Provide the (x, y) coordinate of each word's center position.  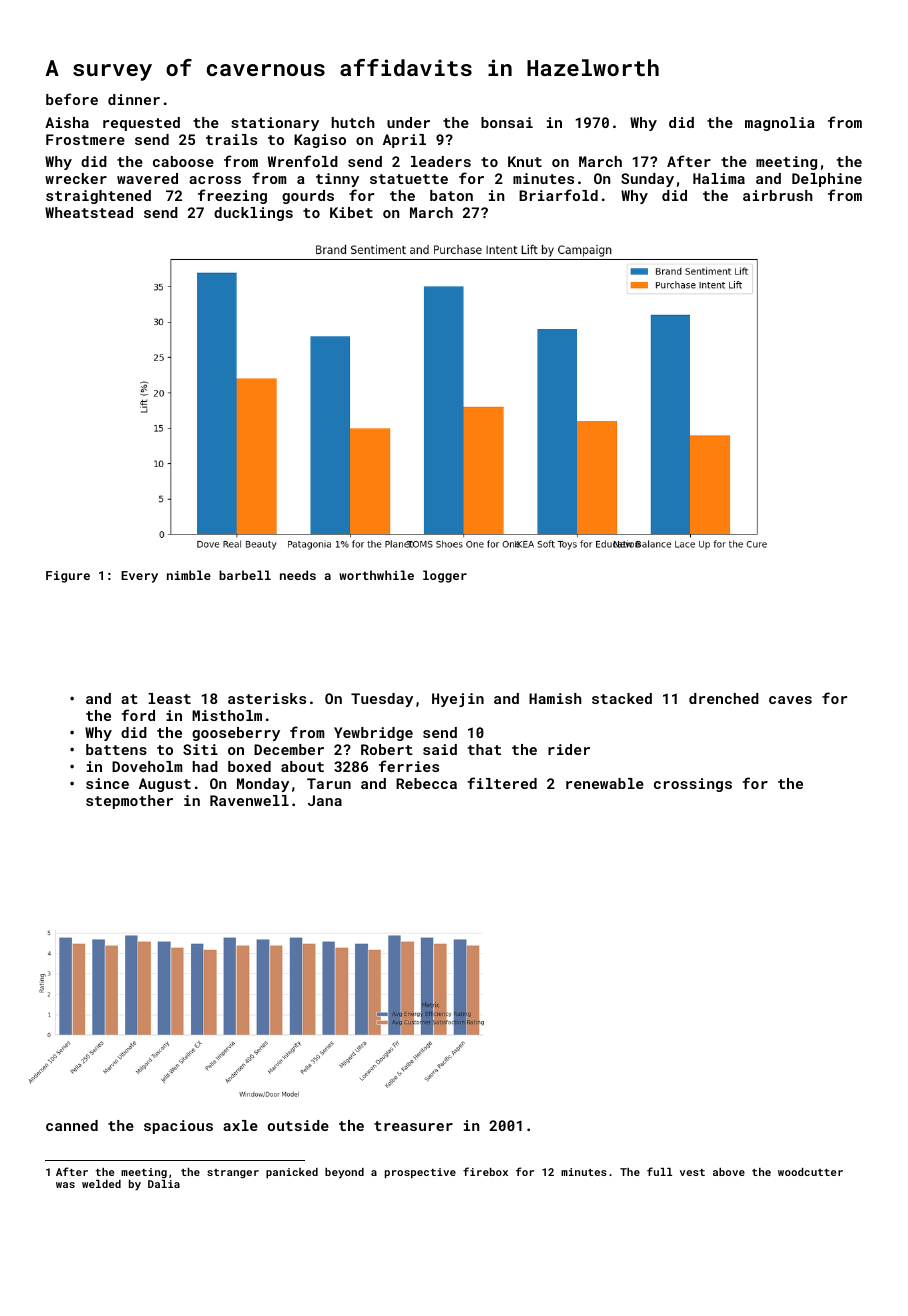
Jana (325, 800)
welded (101, 1184)
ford (138, 715)
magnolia (780, 124)
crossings (693, 785)
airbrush (778, 195)
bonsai (507, 122)
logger (445, 576)
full (659, 1171)
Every (139, 577)
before (72, 99)
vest (692, 1172)
